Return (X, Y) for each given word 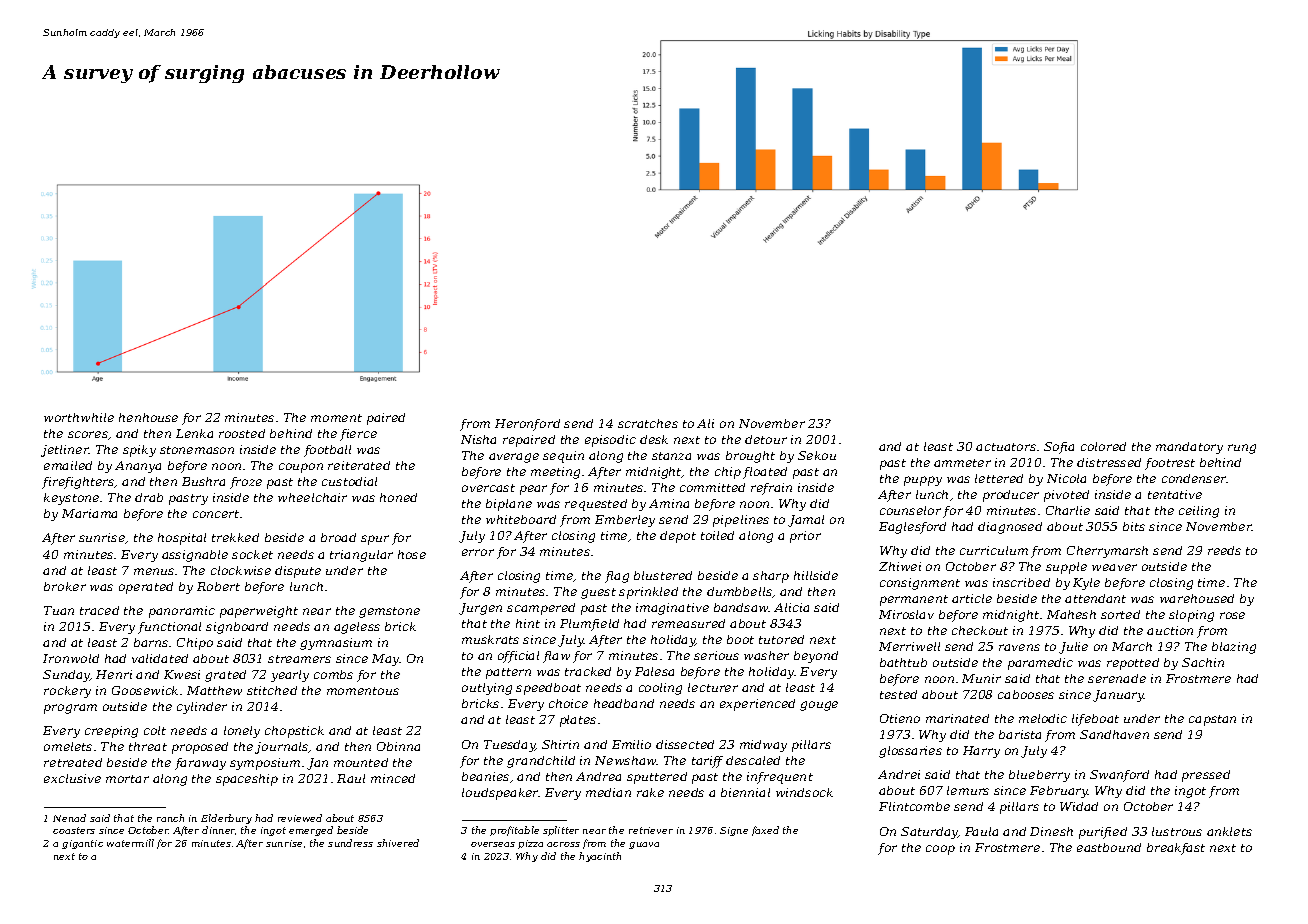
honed (398, 497)
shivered (398, 843)
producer (1011, 496)
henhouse (148, 417)
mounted (361, 762)
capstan (1212, 720)
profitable (514, 831)
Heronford (527, 425)
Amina (669, 503)
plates (578, 721)
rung (1242, 449)
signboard (237, 628)
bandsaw (741, 607)
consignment (920, 584)
